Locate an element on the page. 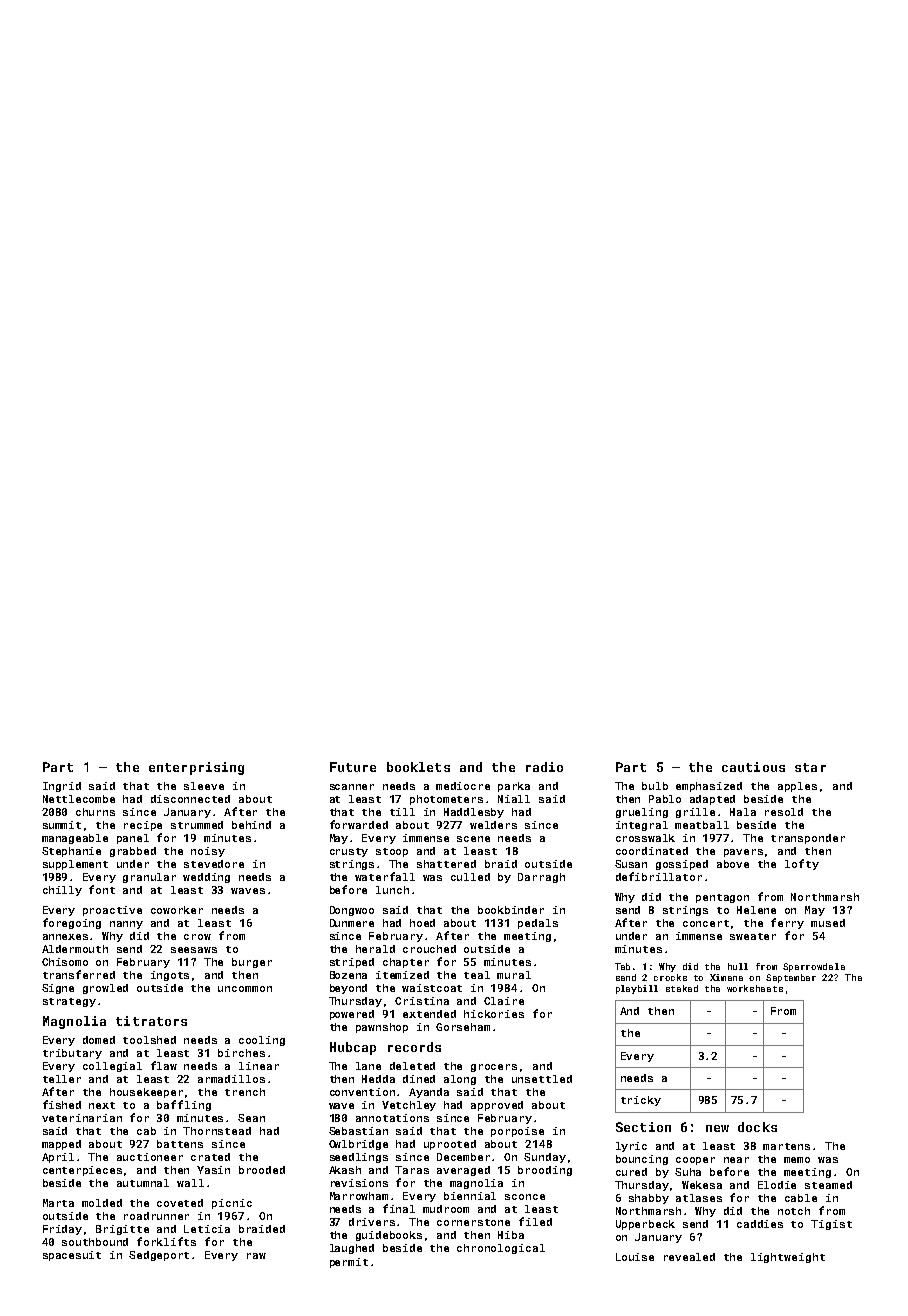  coworker is located at coordinates (177, 910).
